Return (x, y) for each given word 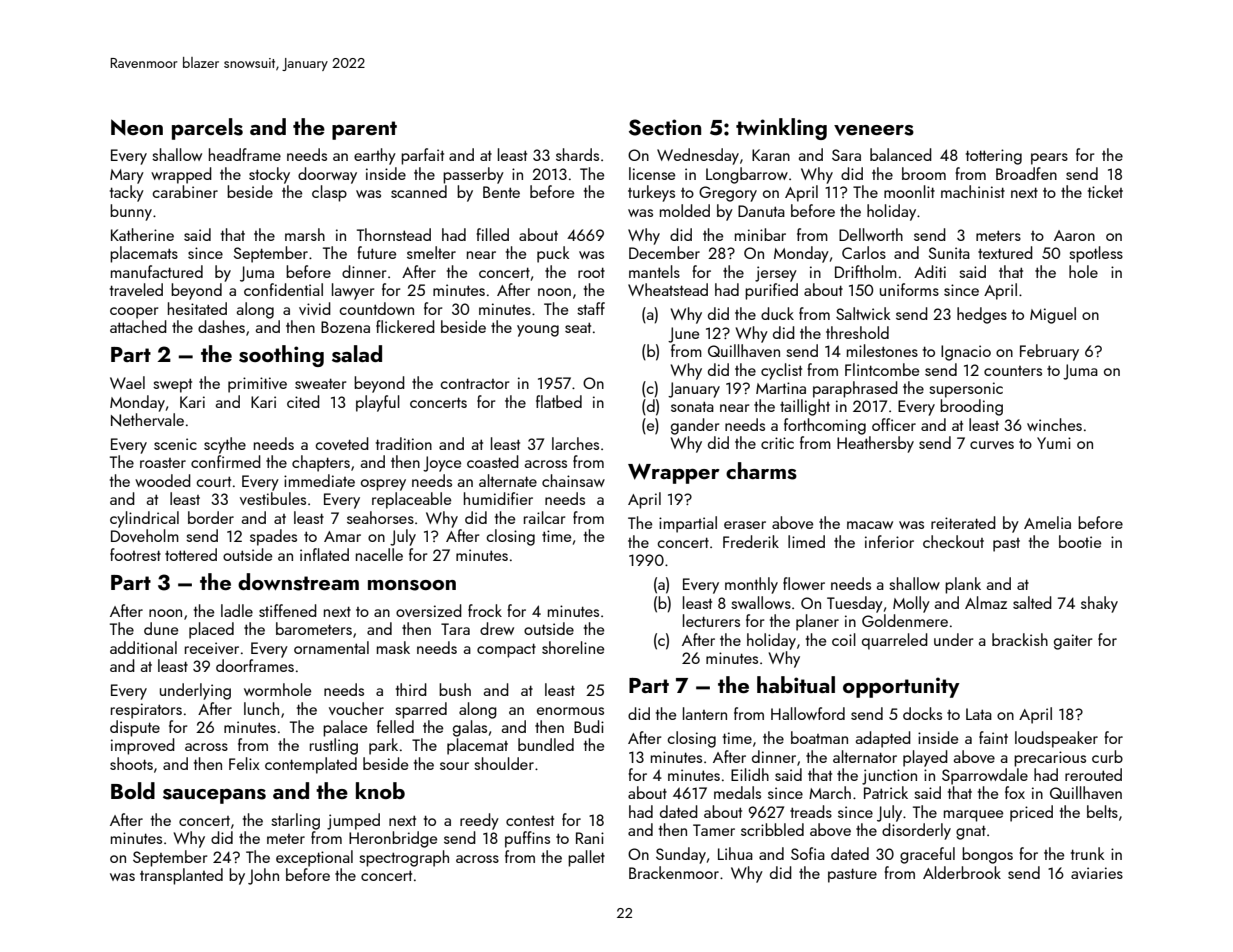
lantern (705, 713)
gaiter (1073, 642)
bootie (1080, 541)
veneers (874, 130)
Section (665, 127)
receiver (212, 648)
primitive (257, 385)
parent (364, 130)
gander (695, 426)
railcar (544, 517)
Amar (342, 536)
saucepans (214, 796)
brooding (971, 407)
